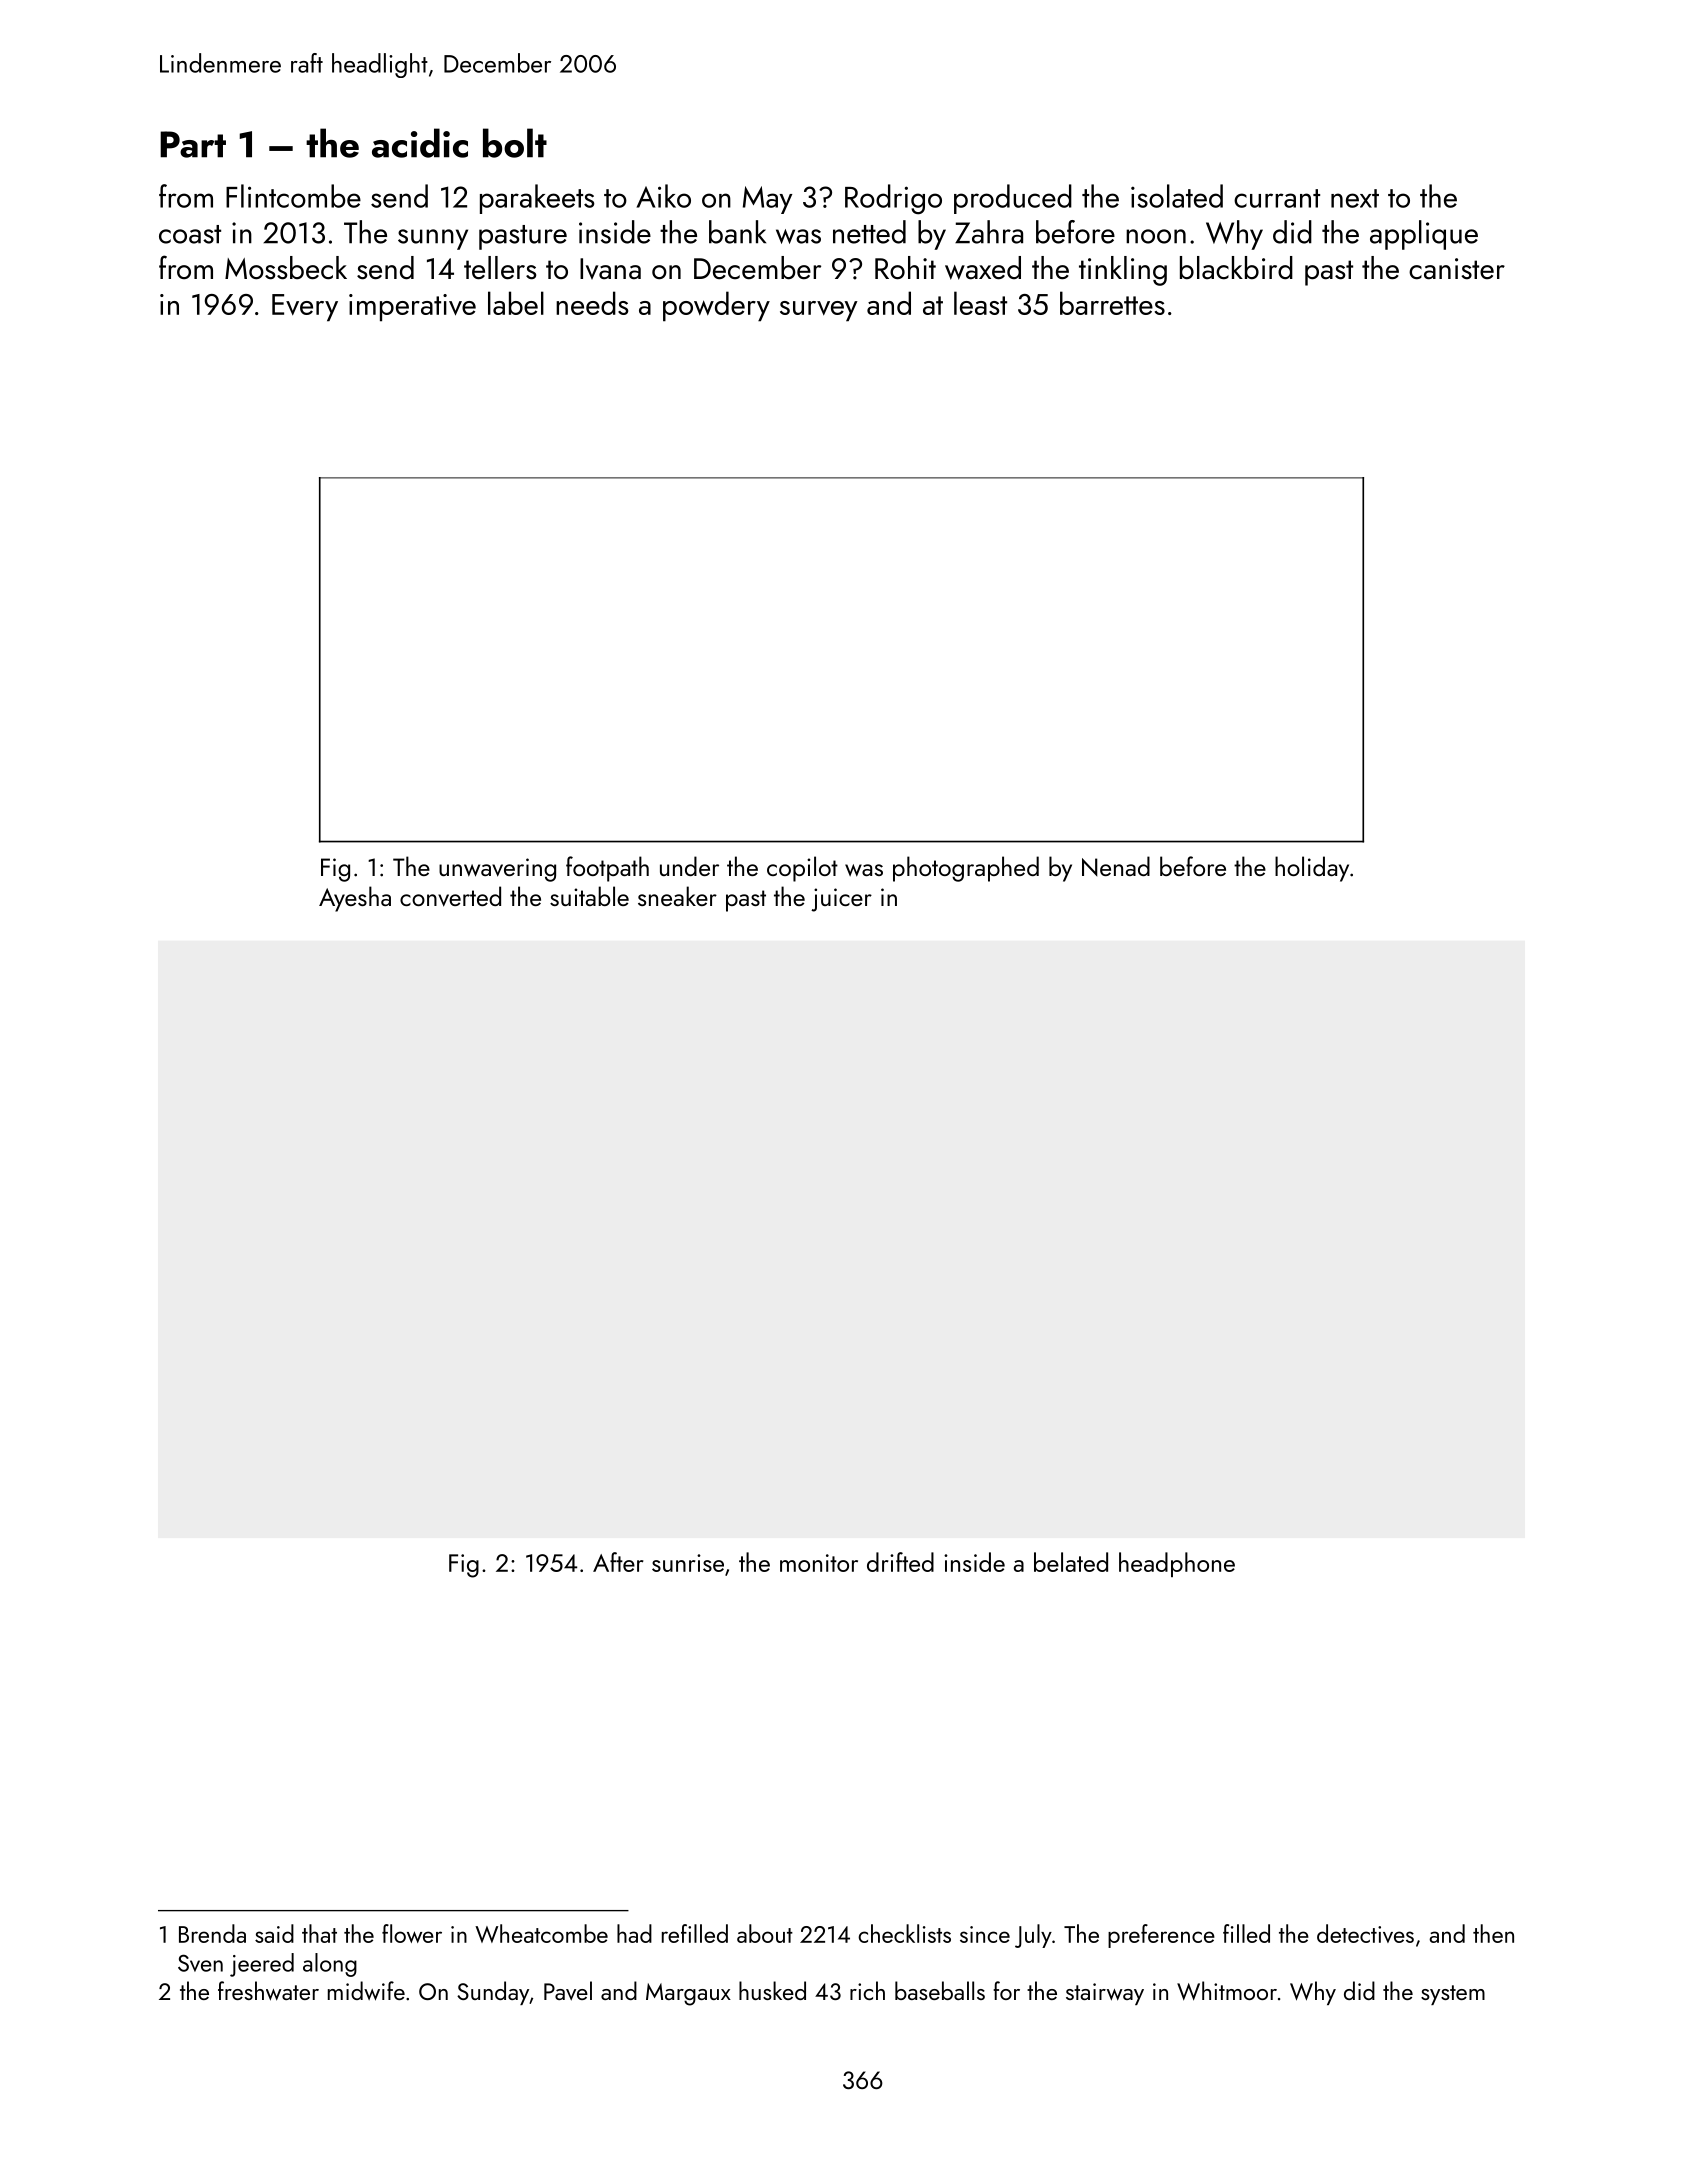 This image has width=1683, height=2178. What do you see at coordinates (493, 1993) in the image?
I see `Sunday` at bounding box center [493, 1993].
